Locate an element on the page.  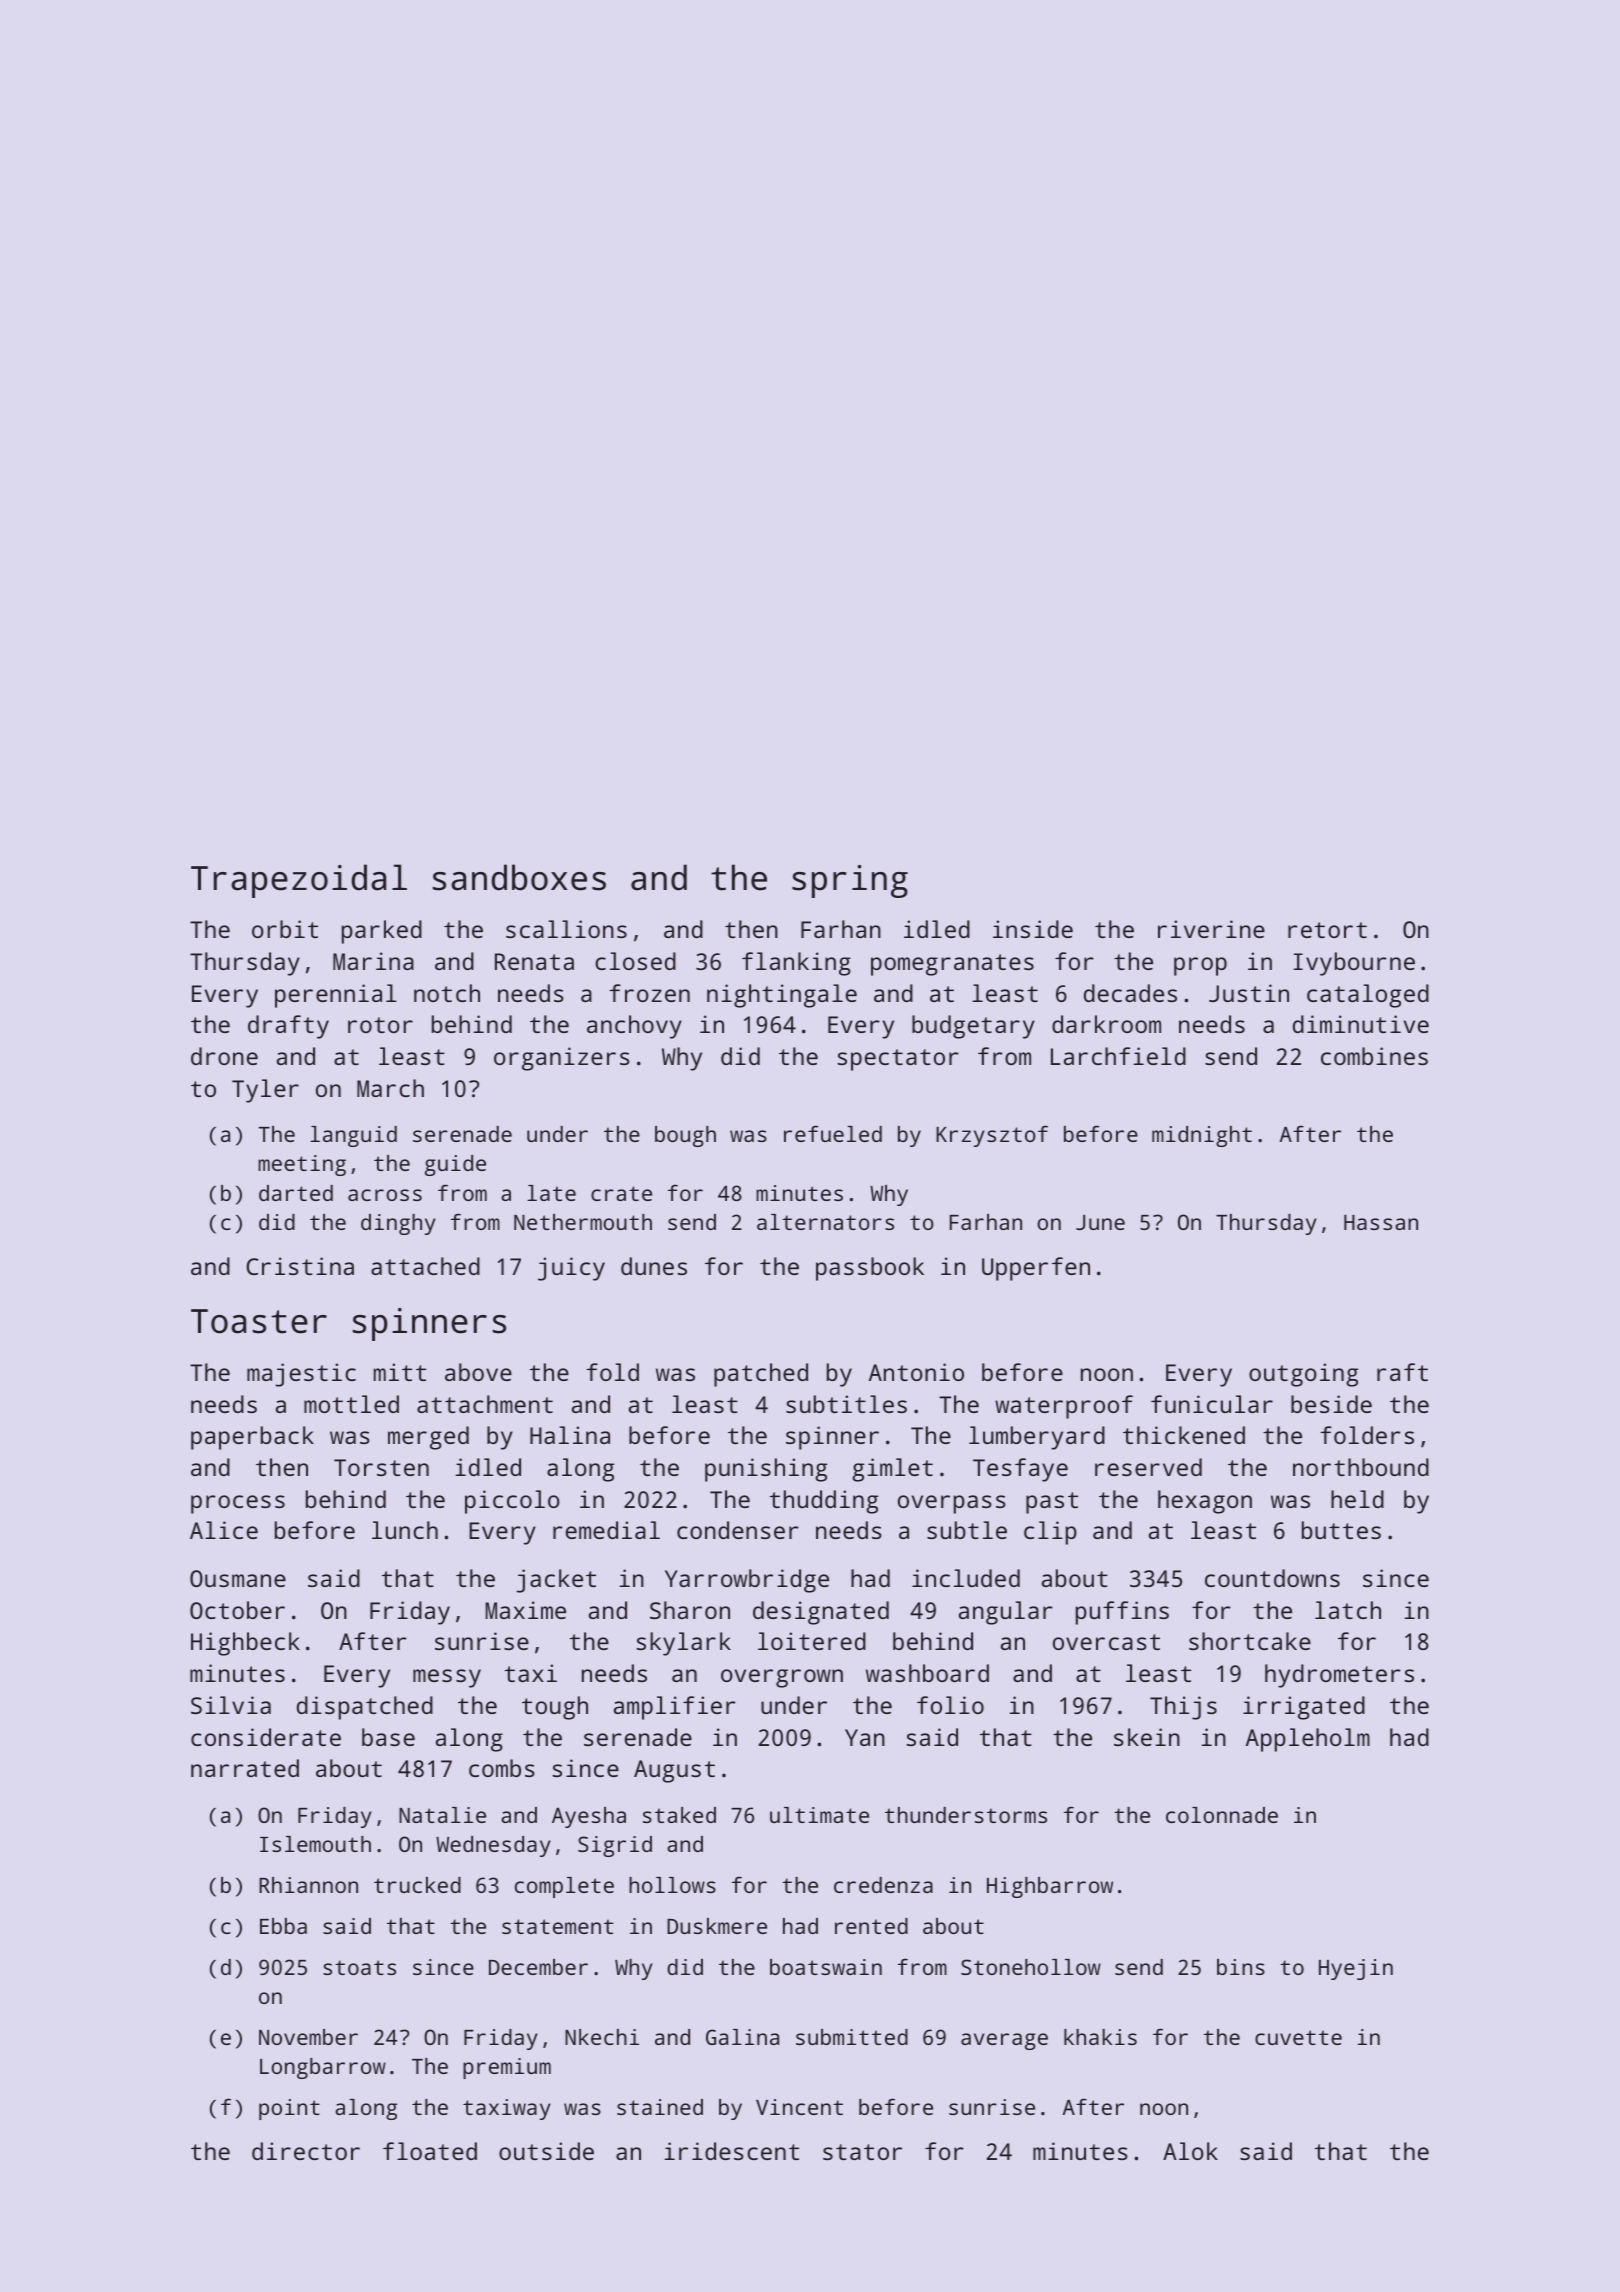
floated is located at coordinates (430, 2151).
